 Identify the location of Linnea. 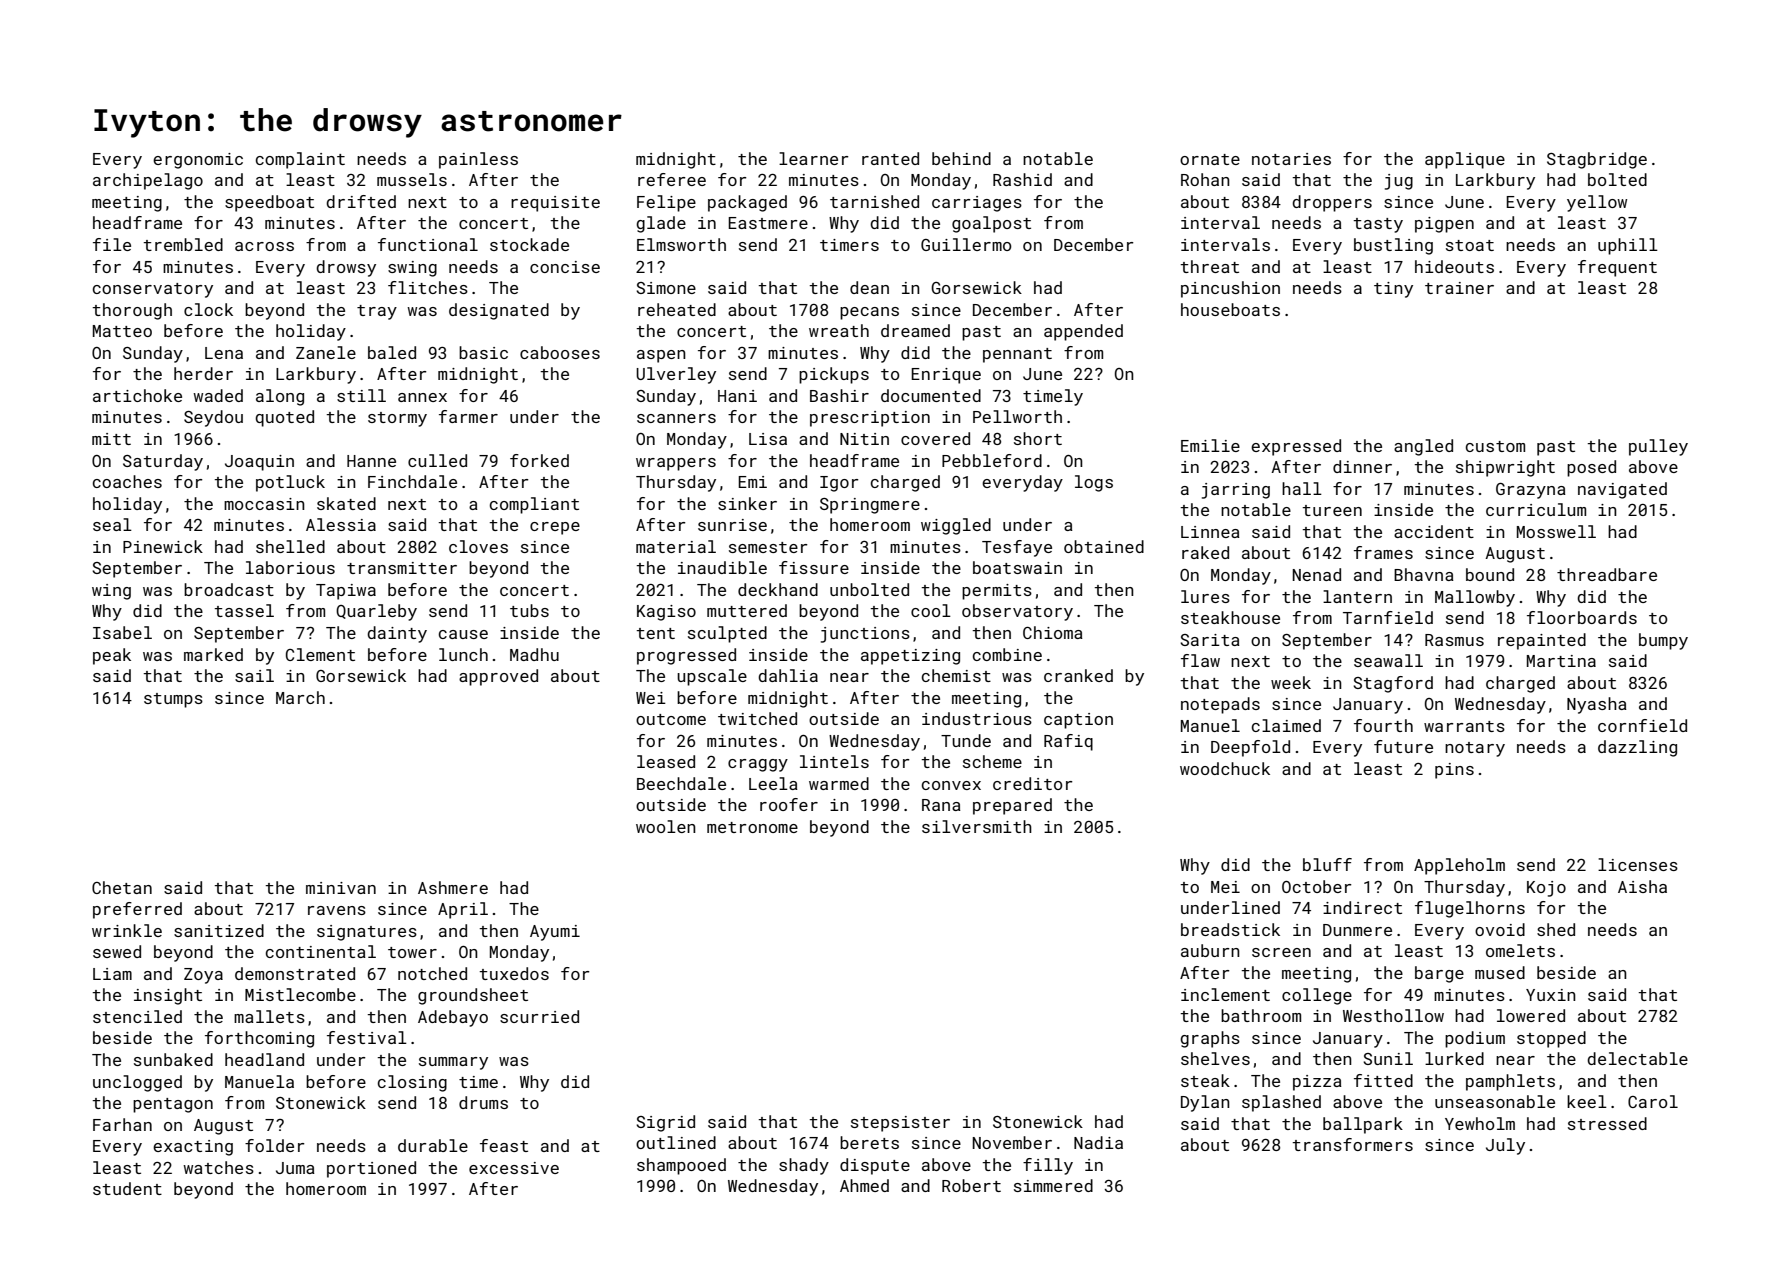
(1210, 532).
